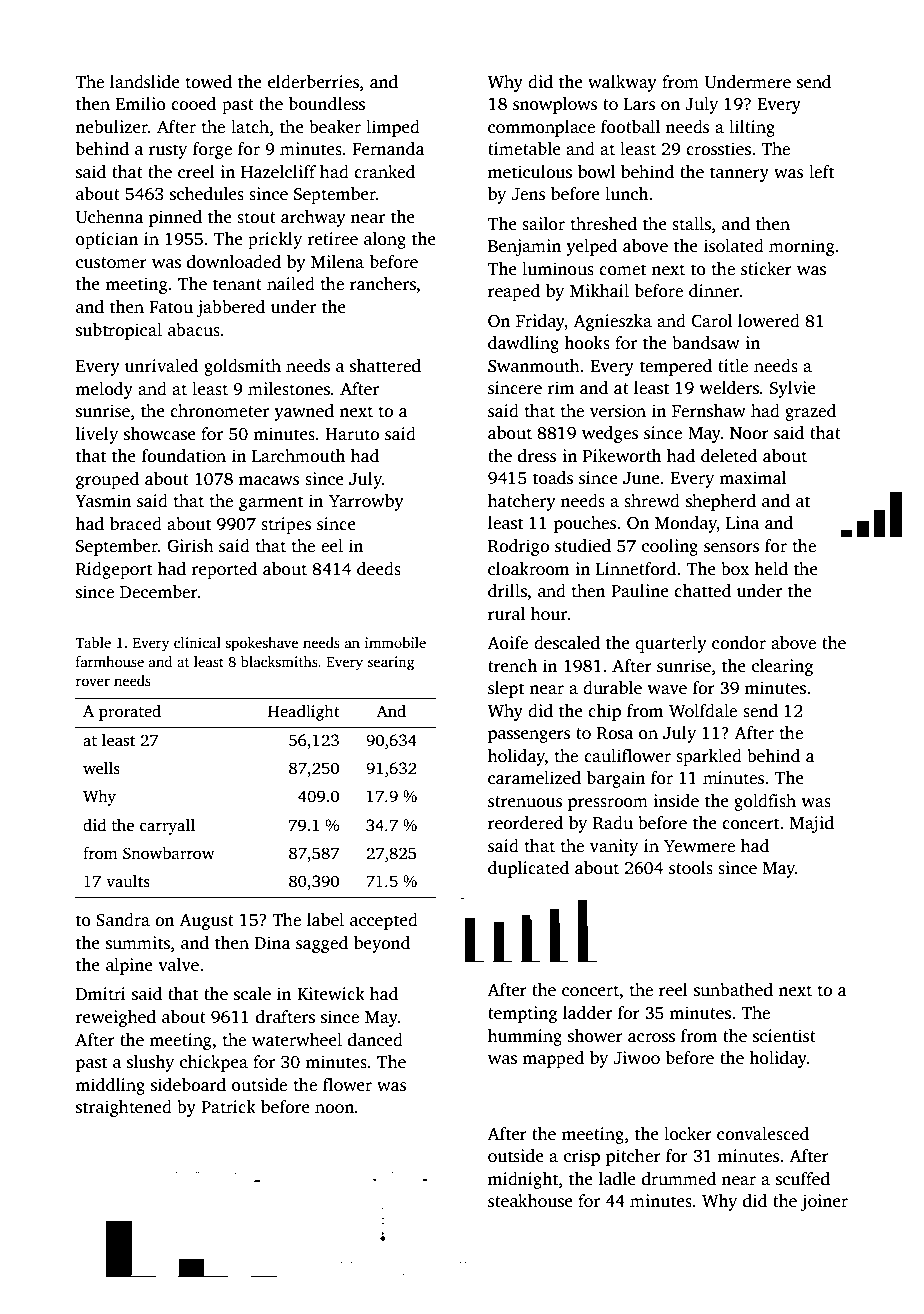  Describe the element at coordinates (582, 1157) in the screenshot. I see `crisp` at that location.
